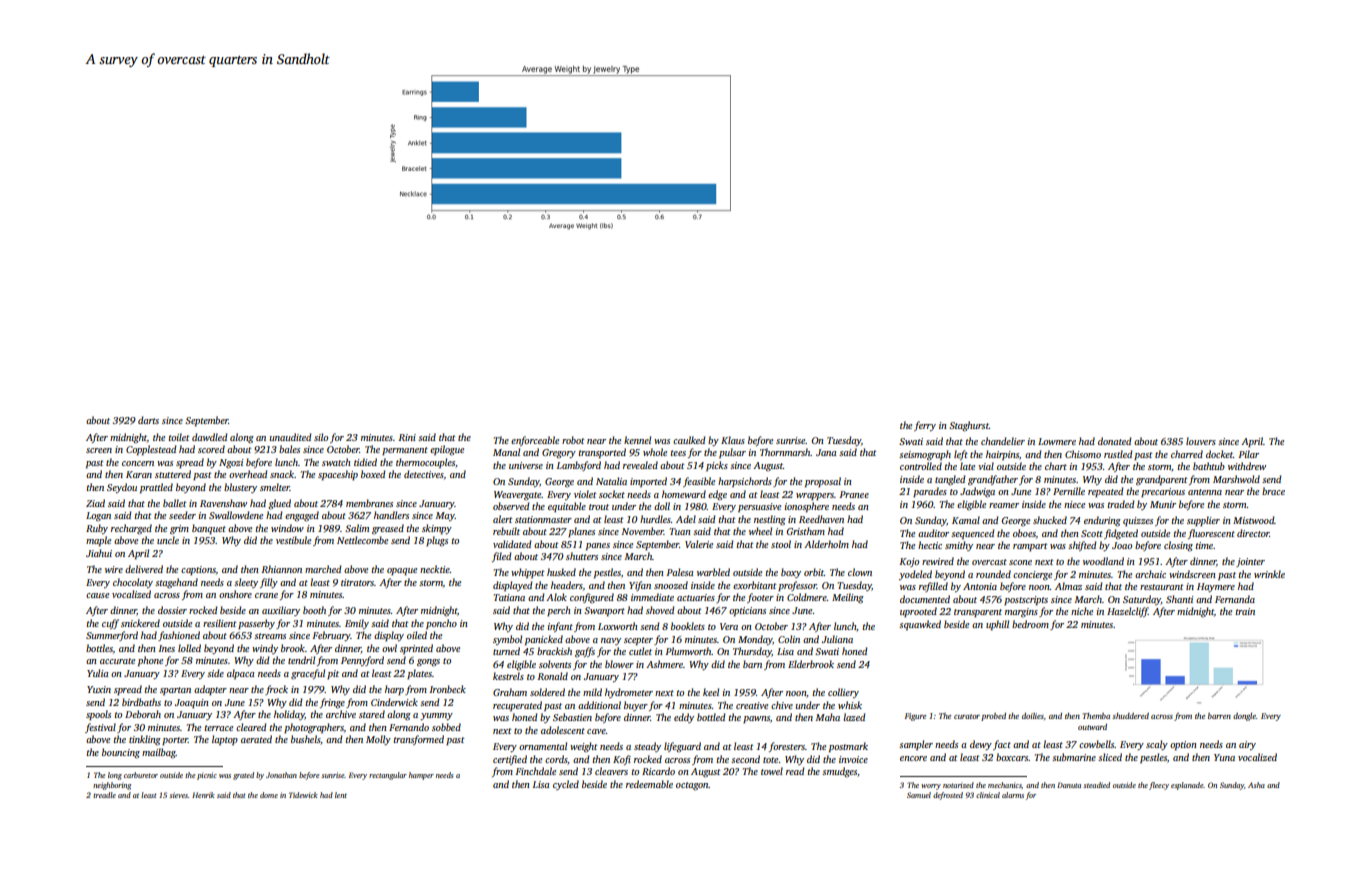 This image has height=887, width=1372. What do you see at coordinates (209, 529) in the image?
I see `banquet` at bounding box center [209, 529].
